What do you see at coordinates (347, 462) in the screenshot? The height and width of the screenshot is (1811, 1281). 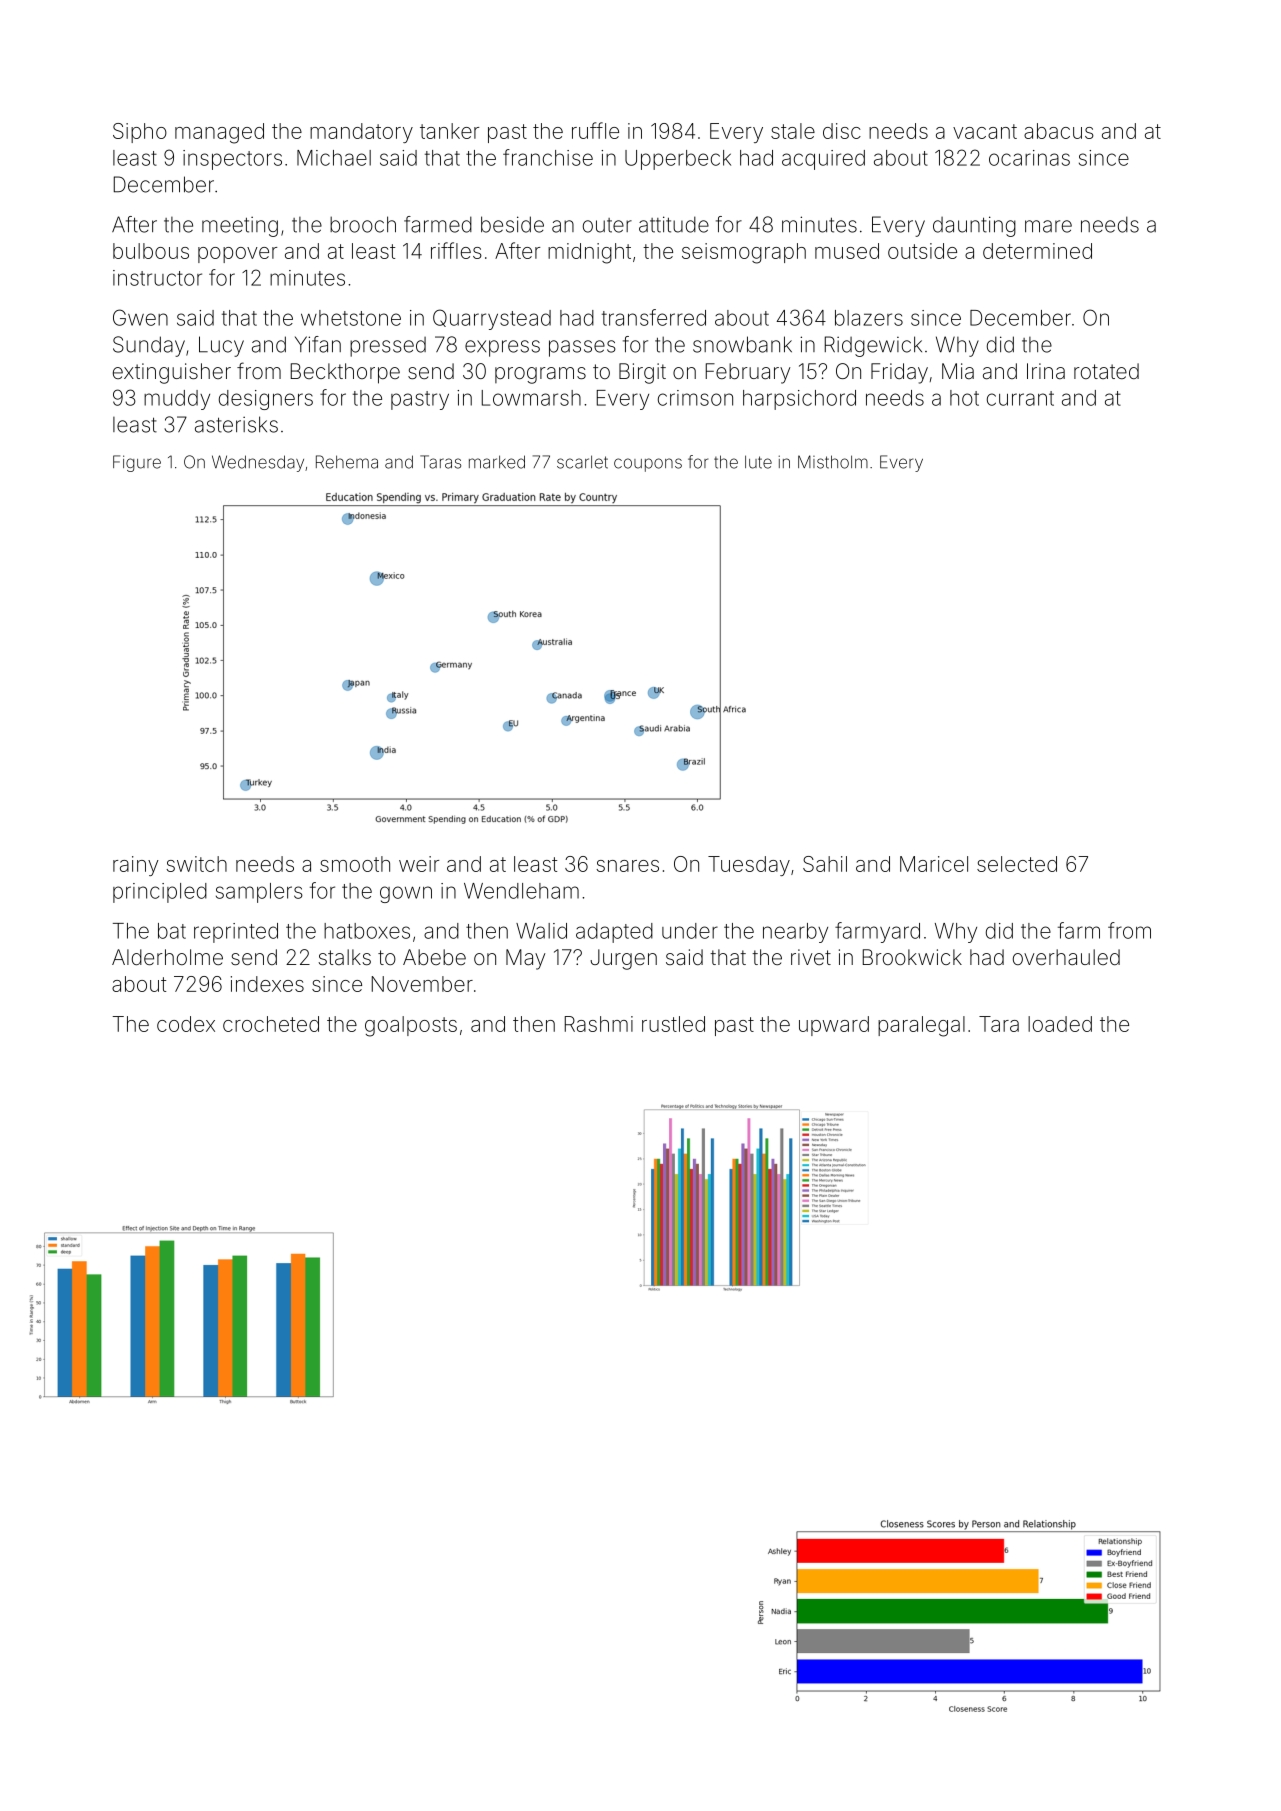 I see `Rehema` at bounding box center [347, 462].
